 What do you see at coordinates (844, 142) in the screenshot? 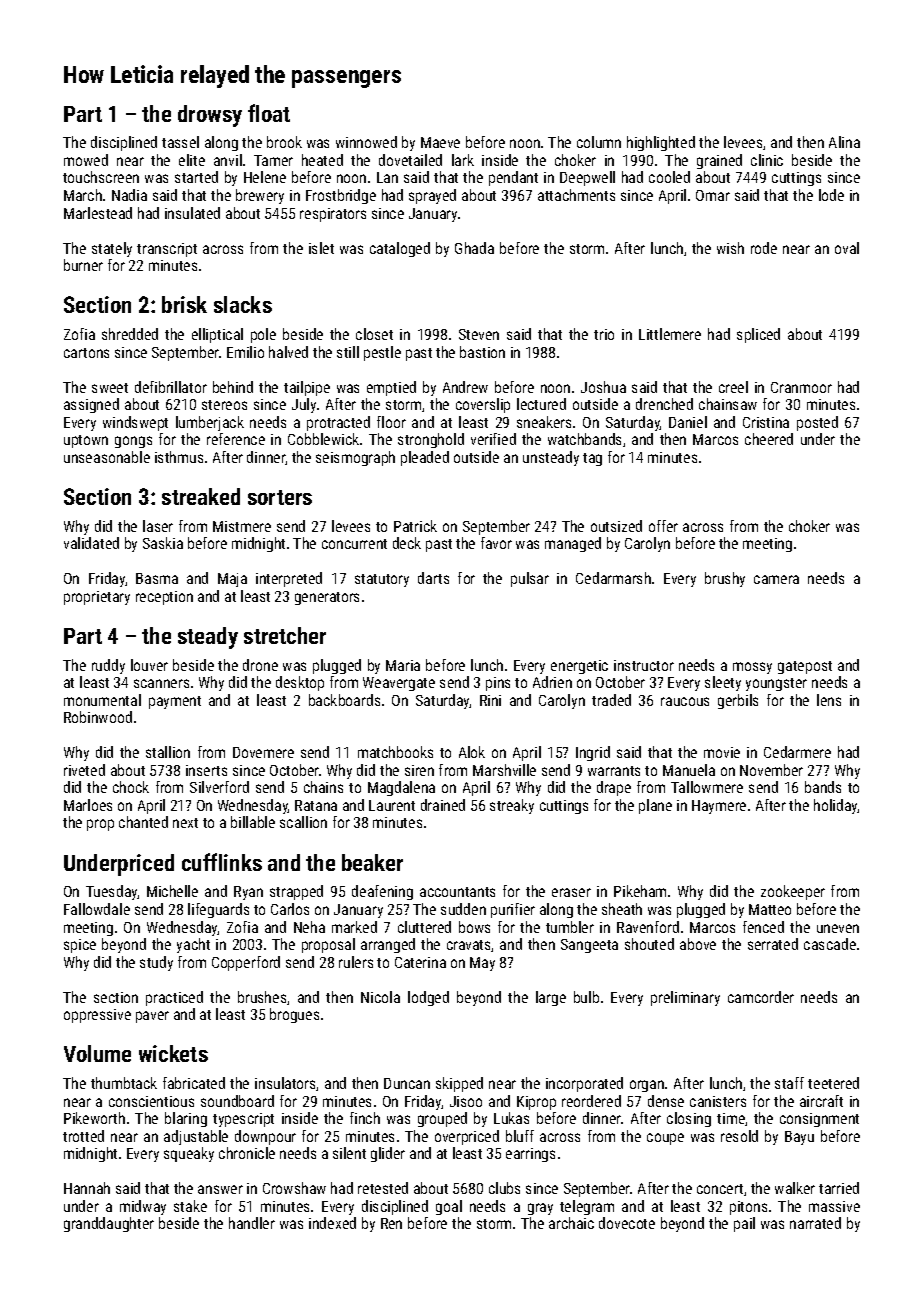
I see `Alina` at bounding box center [844, 142].
